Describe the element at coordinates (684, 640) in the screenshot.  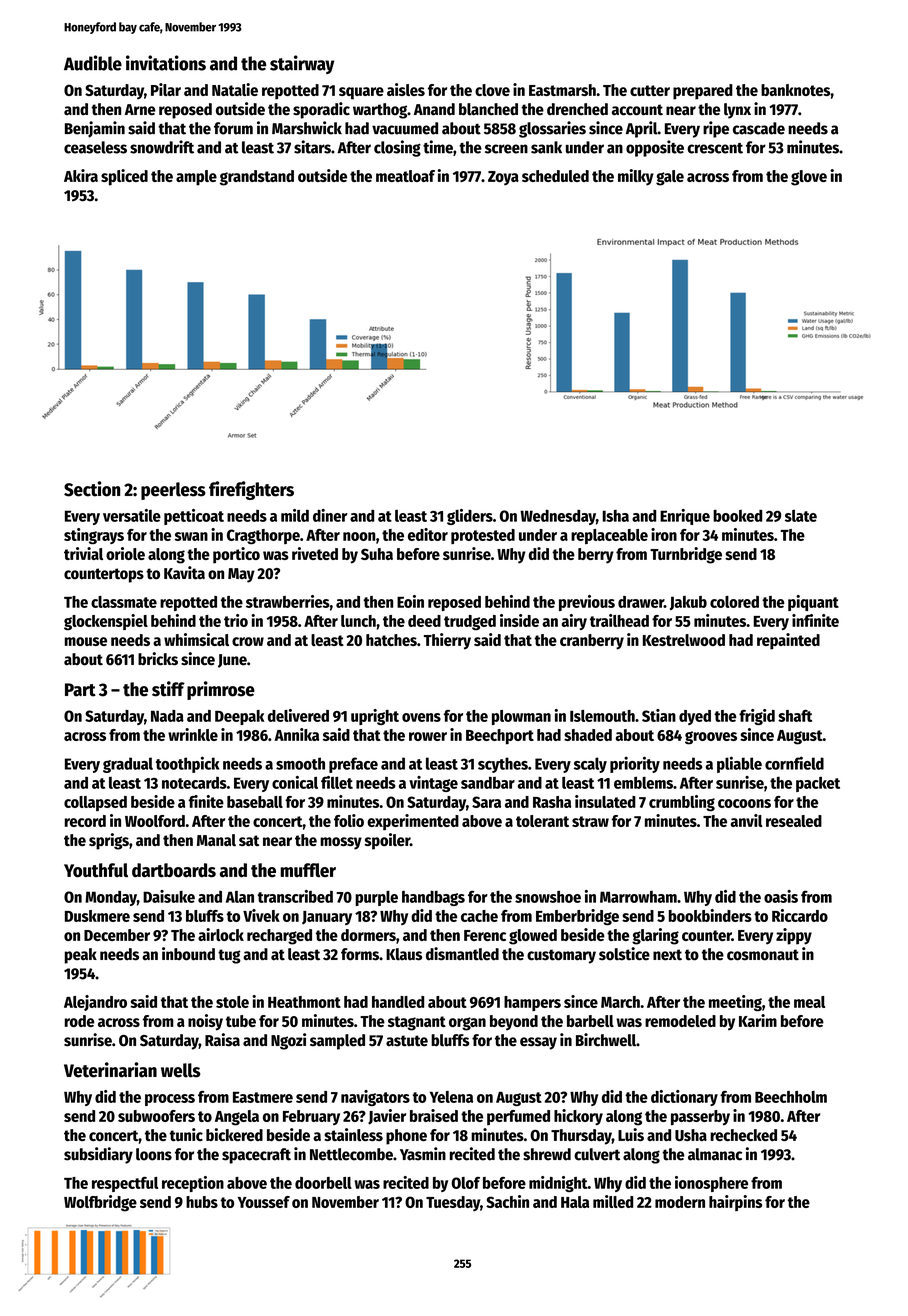
I see `Kestrelwood` at that location.
